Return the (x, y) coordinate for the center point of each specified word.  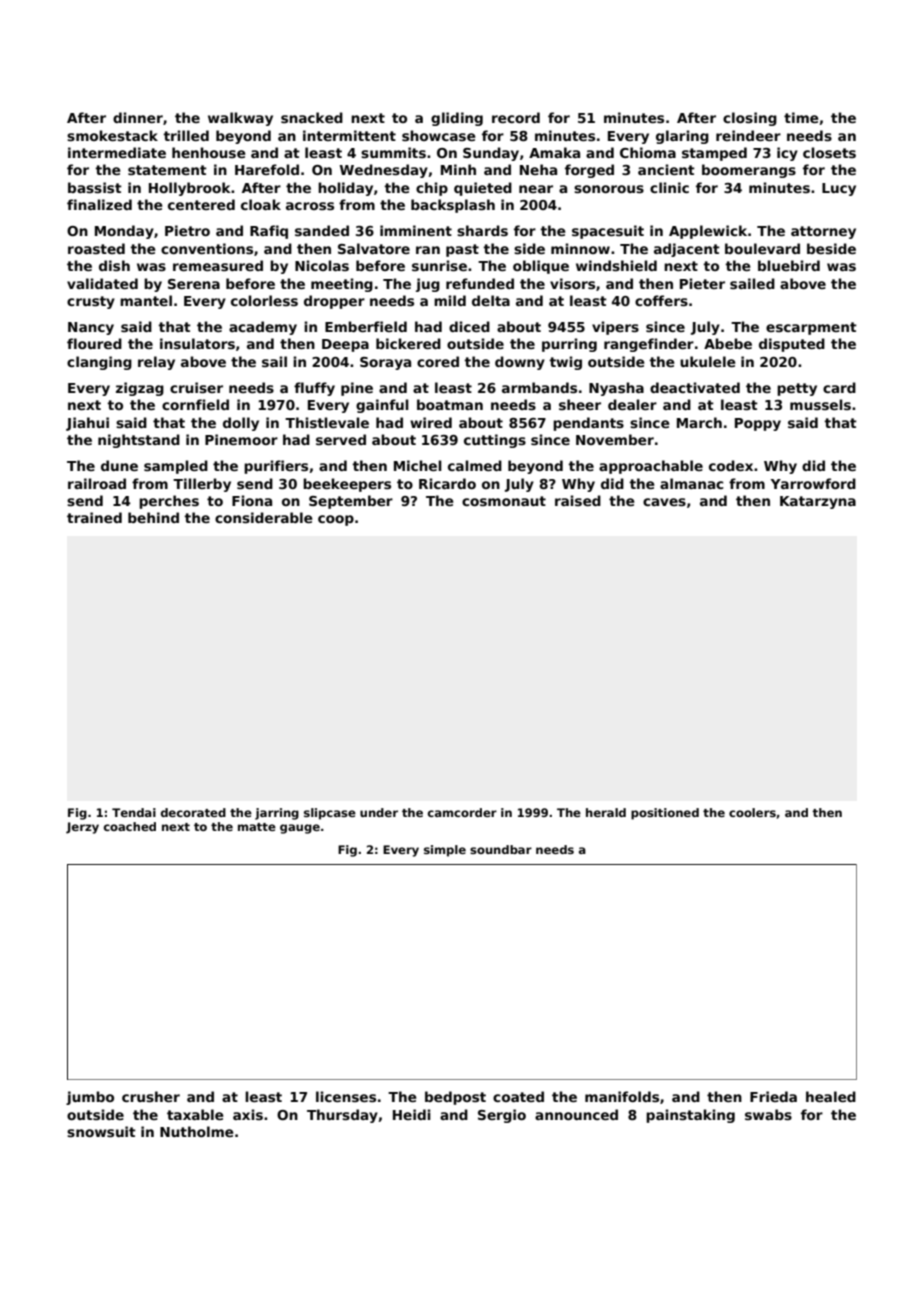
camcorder (462, 812)
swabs (768, 1114)
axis (248, 1114)
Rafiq (269, 232)
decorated (193, 812)
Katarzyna (818, 502)
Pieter (702, 283)
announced (576, 1114)
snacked (312, 117)
